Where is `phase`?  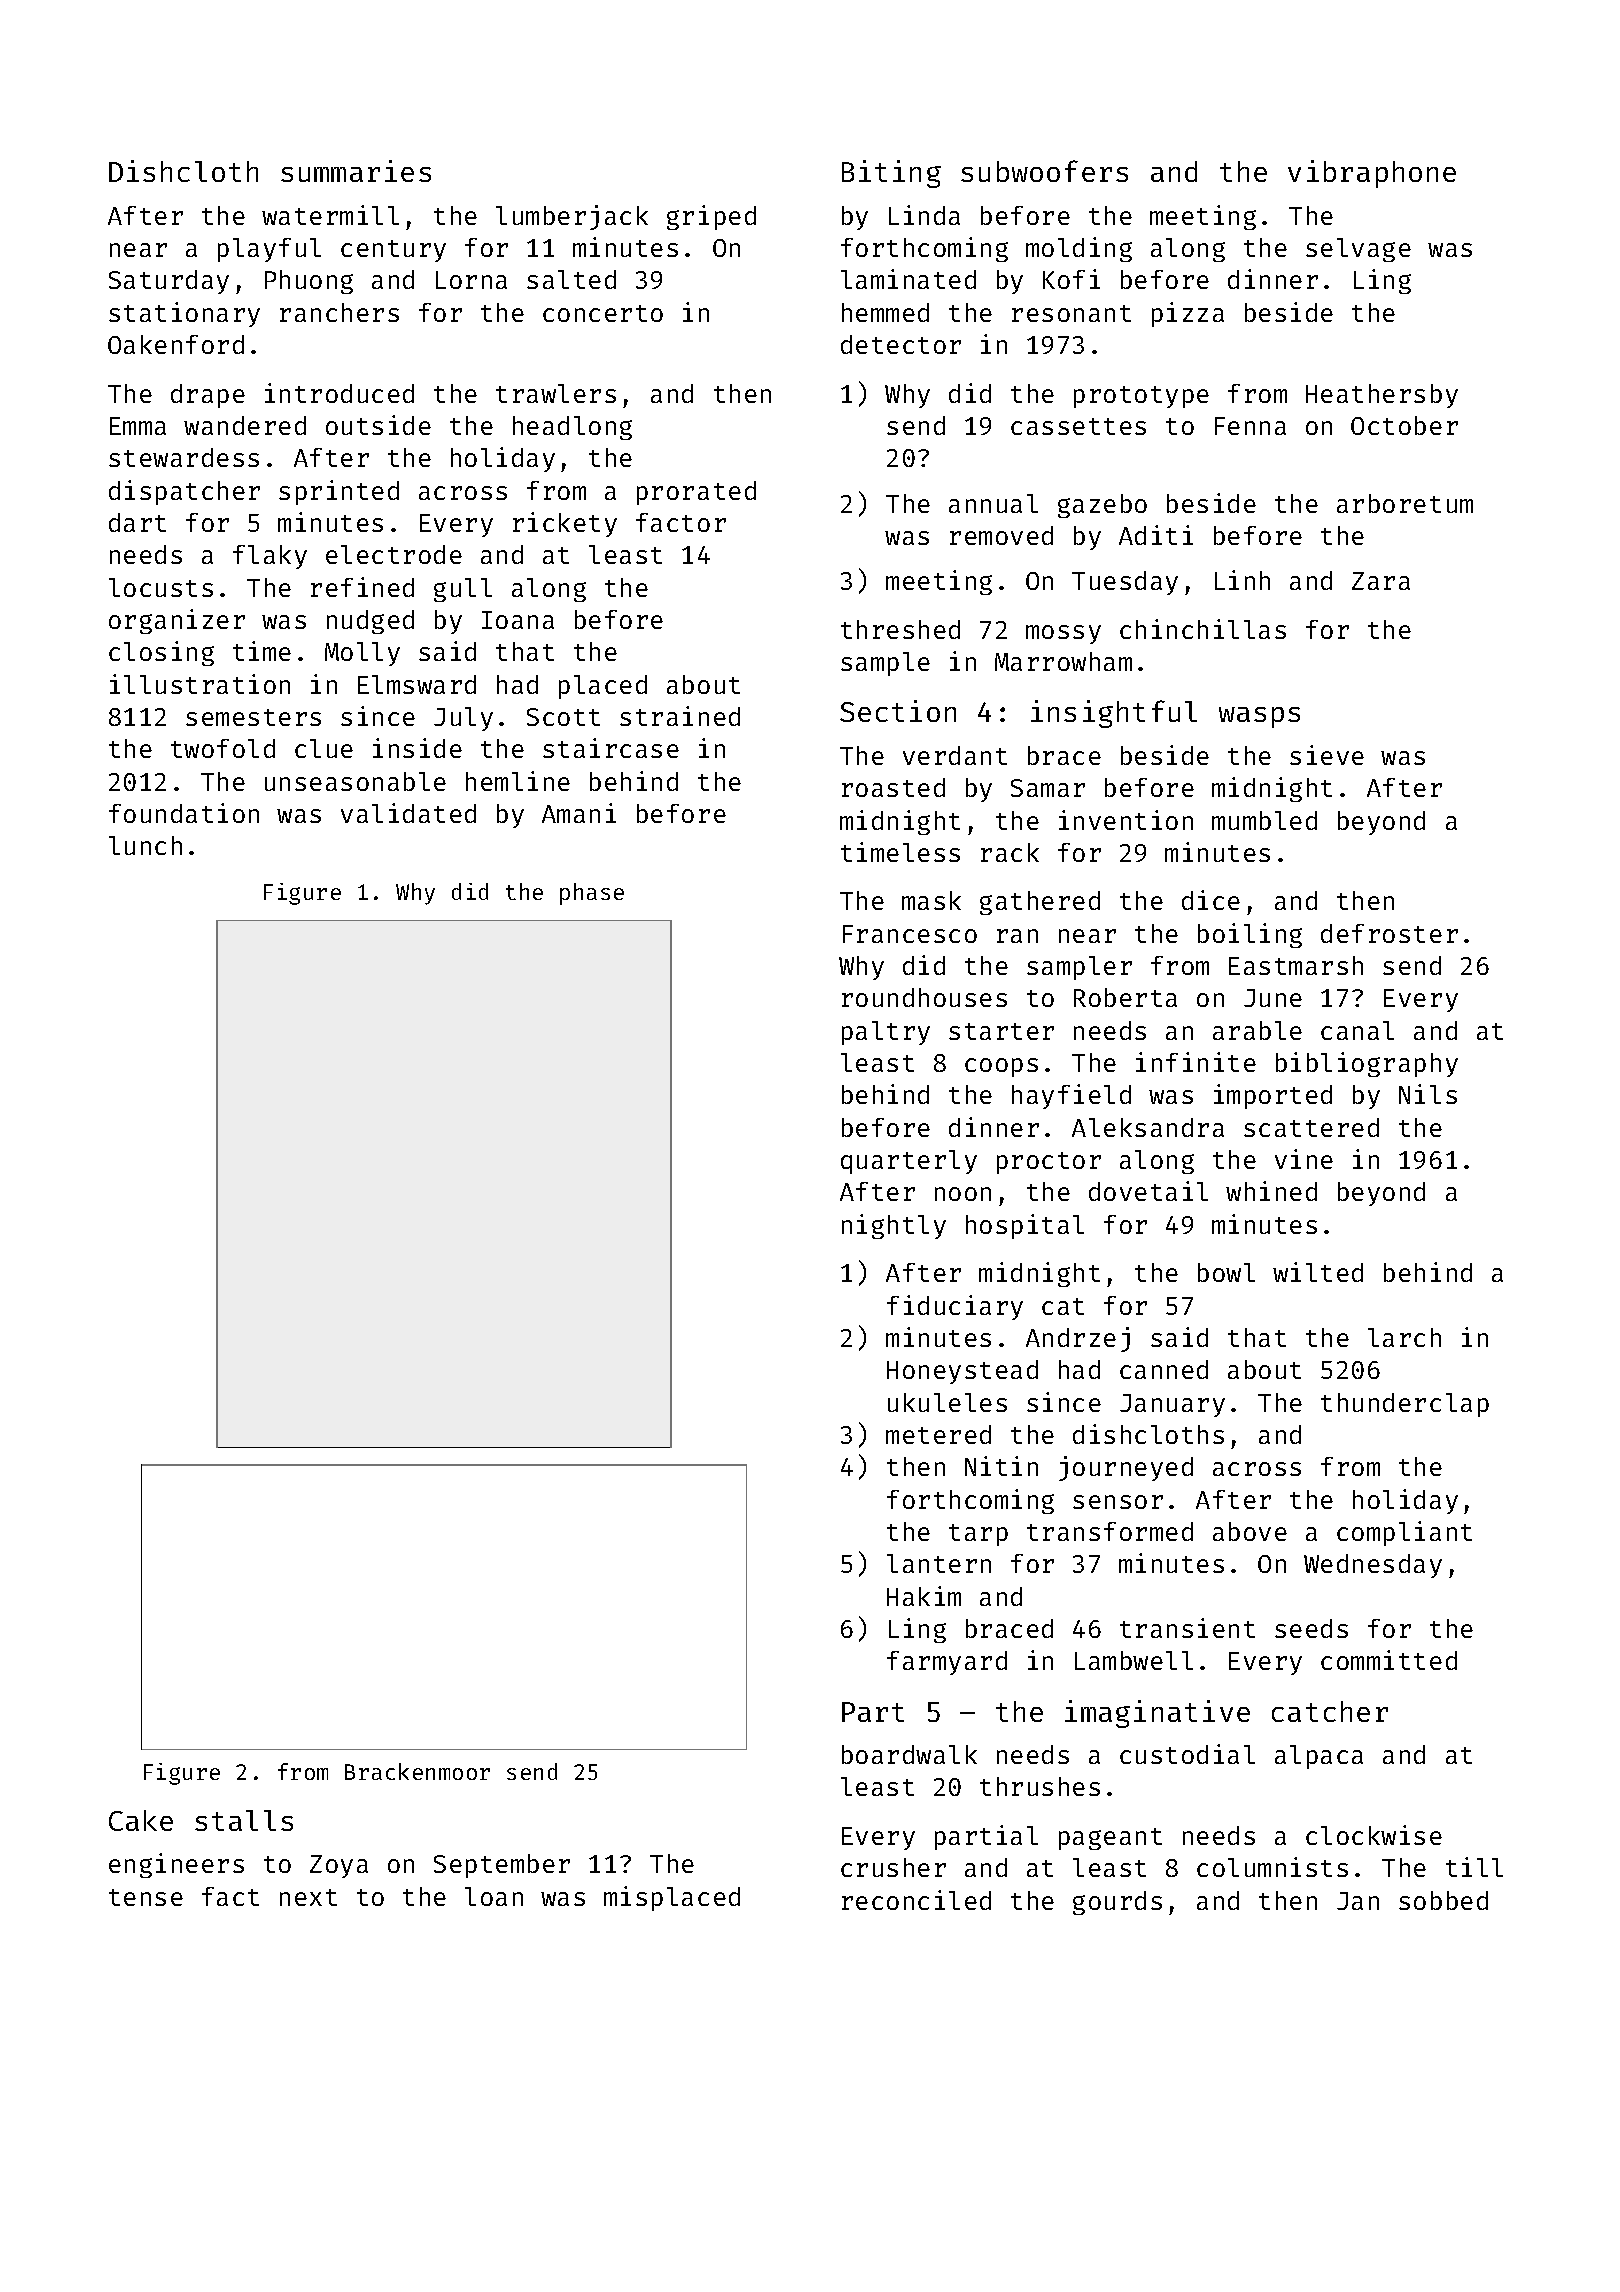 phase is located at coordinates (592, 894).
